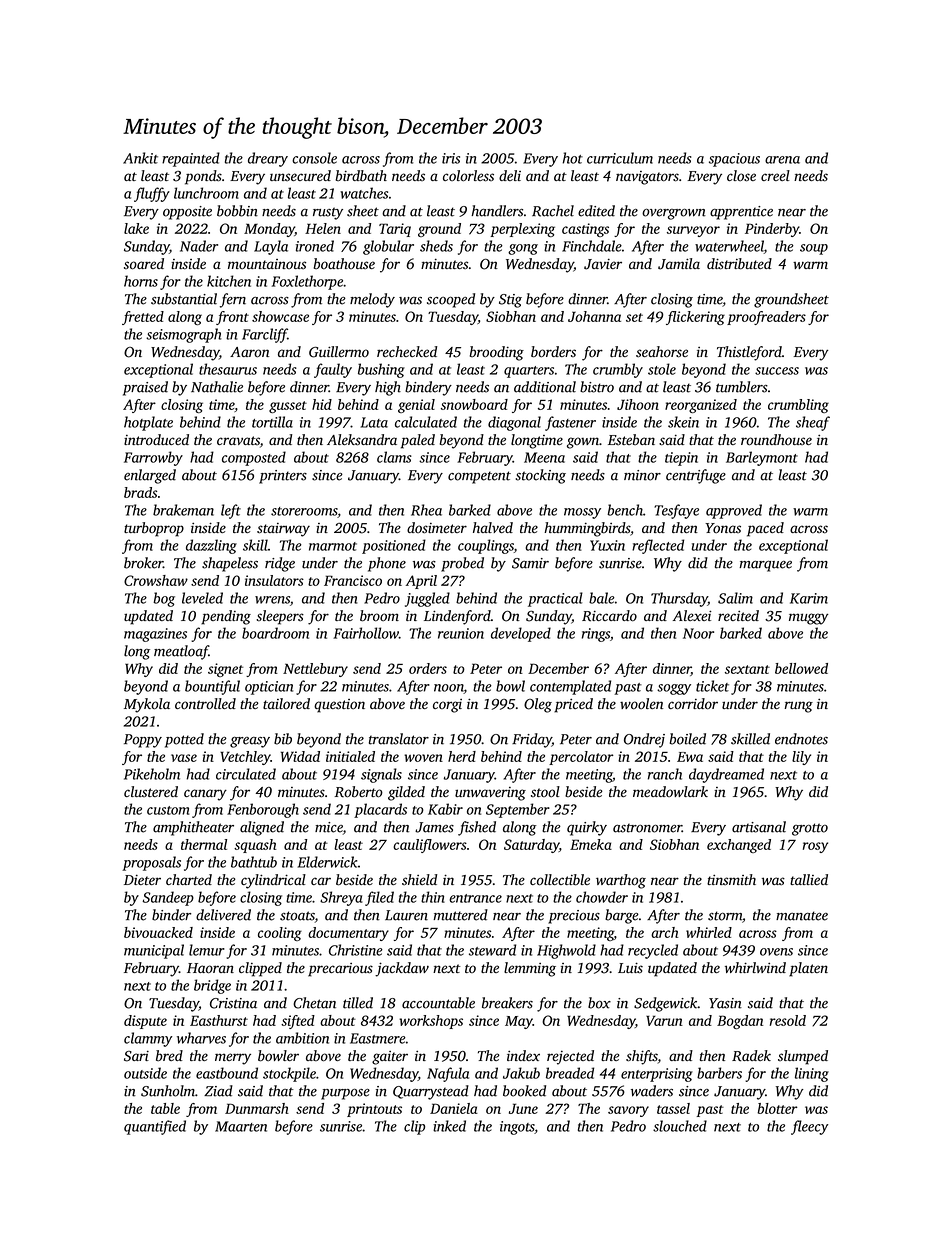  I want to click on mossy, so click(582, 513).
